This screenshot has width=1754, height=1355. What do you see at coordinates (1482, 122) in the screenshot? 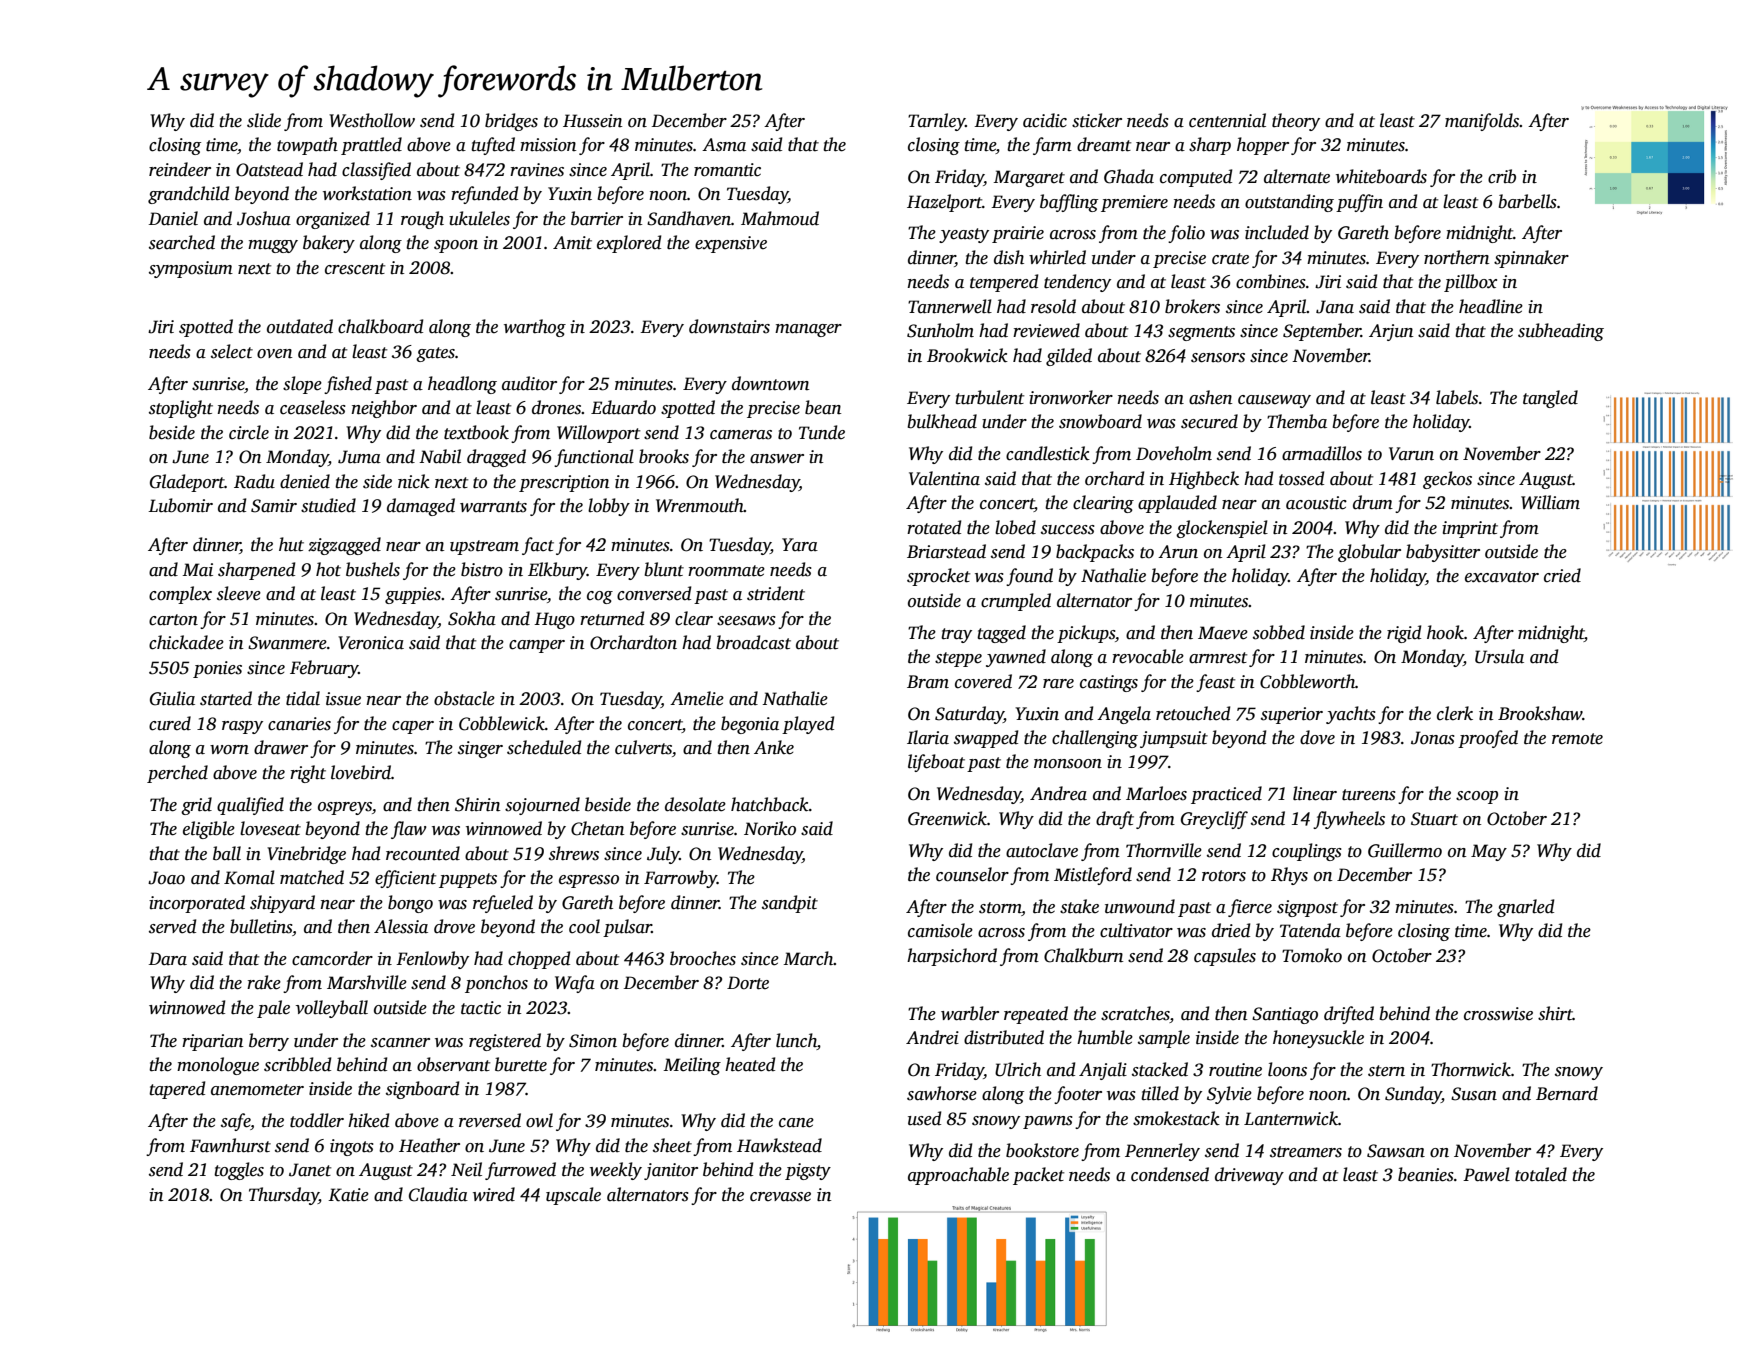
I see `manifolds` at bounding box center [1482, 122].
